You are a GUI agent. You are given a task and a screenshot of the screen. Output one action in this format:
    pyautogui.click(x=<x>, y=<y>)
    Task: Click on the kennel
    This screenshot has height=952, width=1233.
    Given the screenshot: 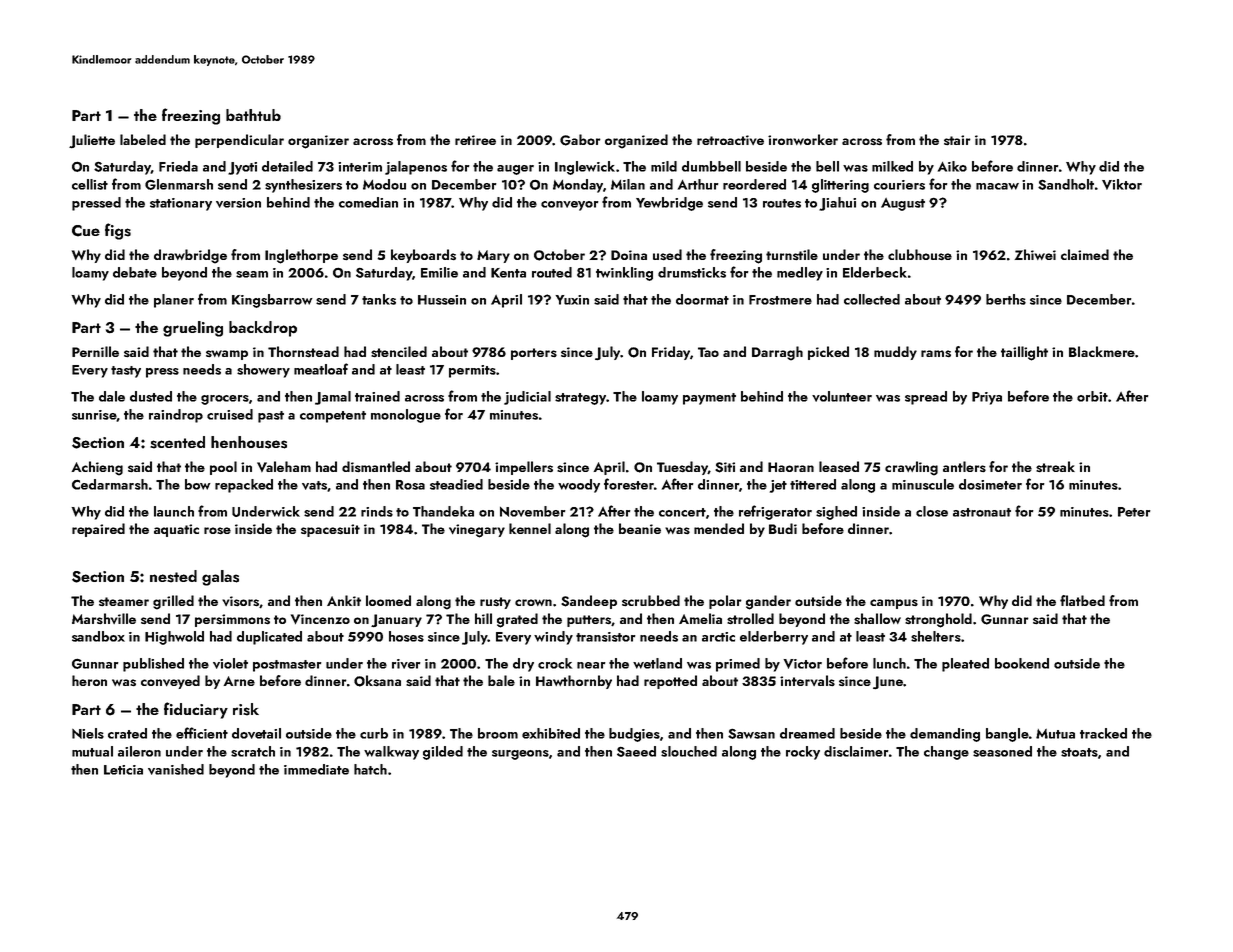 What is the action you would take?
    pyautogui.click(x=530, y=528)
